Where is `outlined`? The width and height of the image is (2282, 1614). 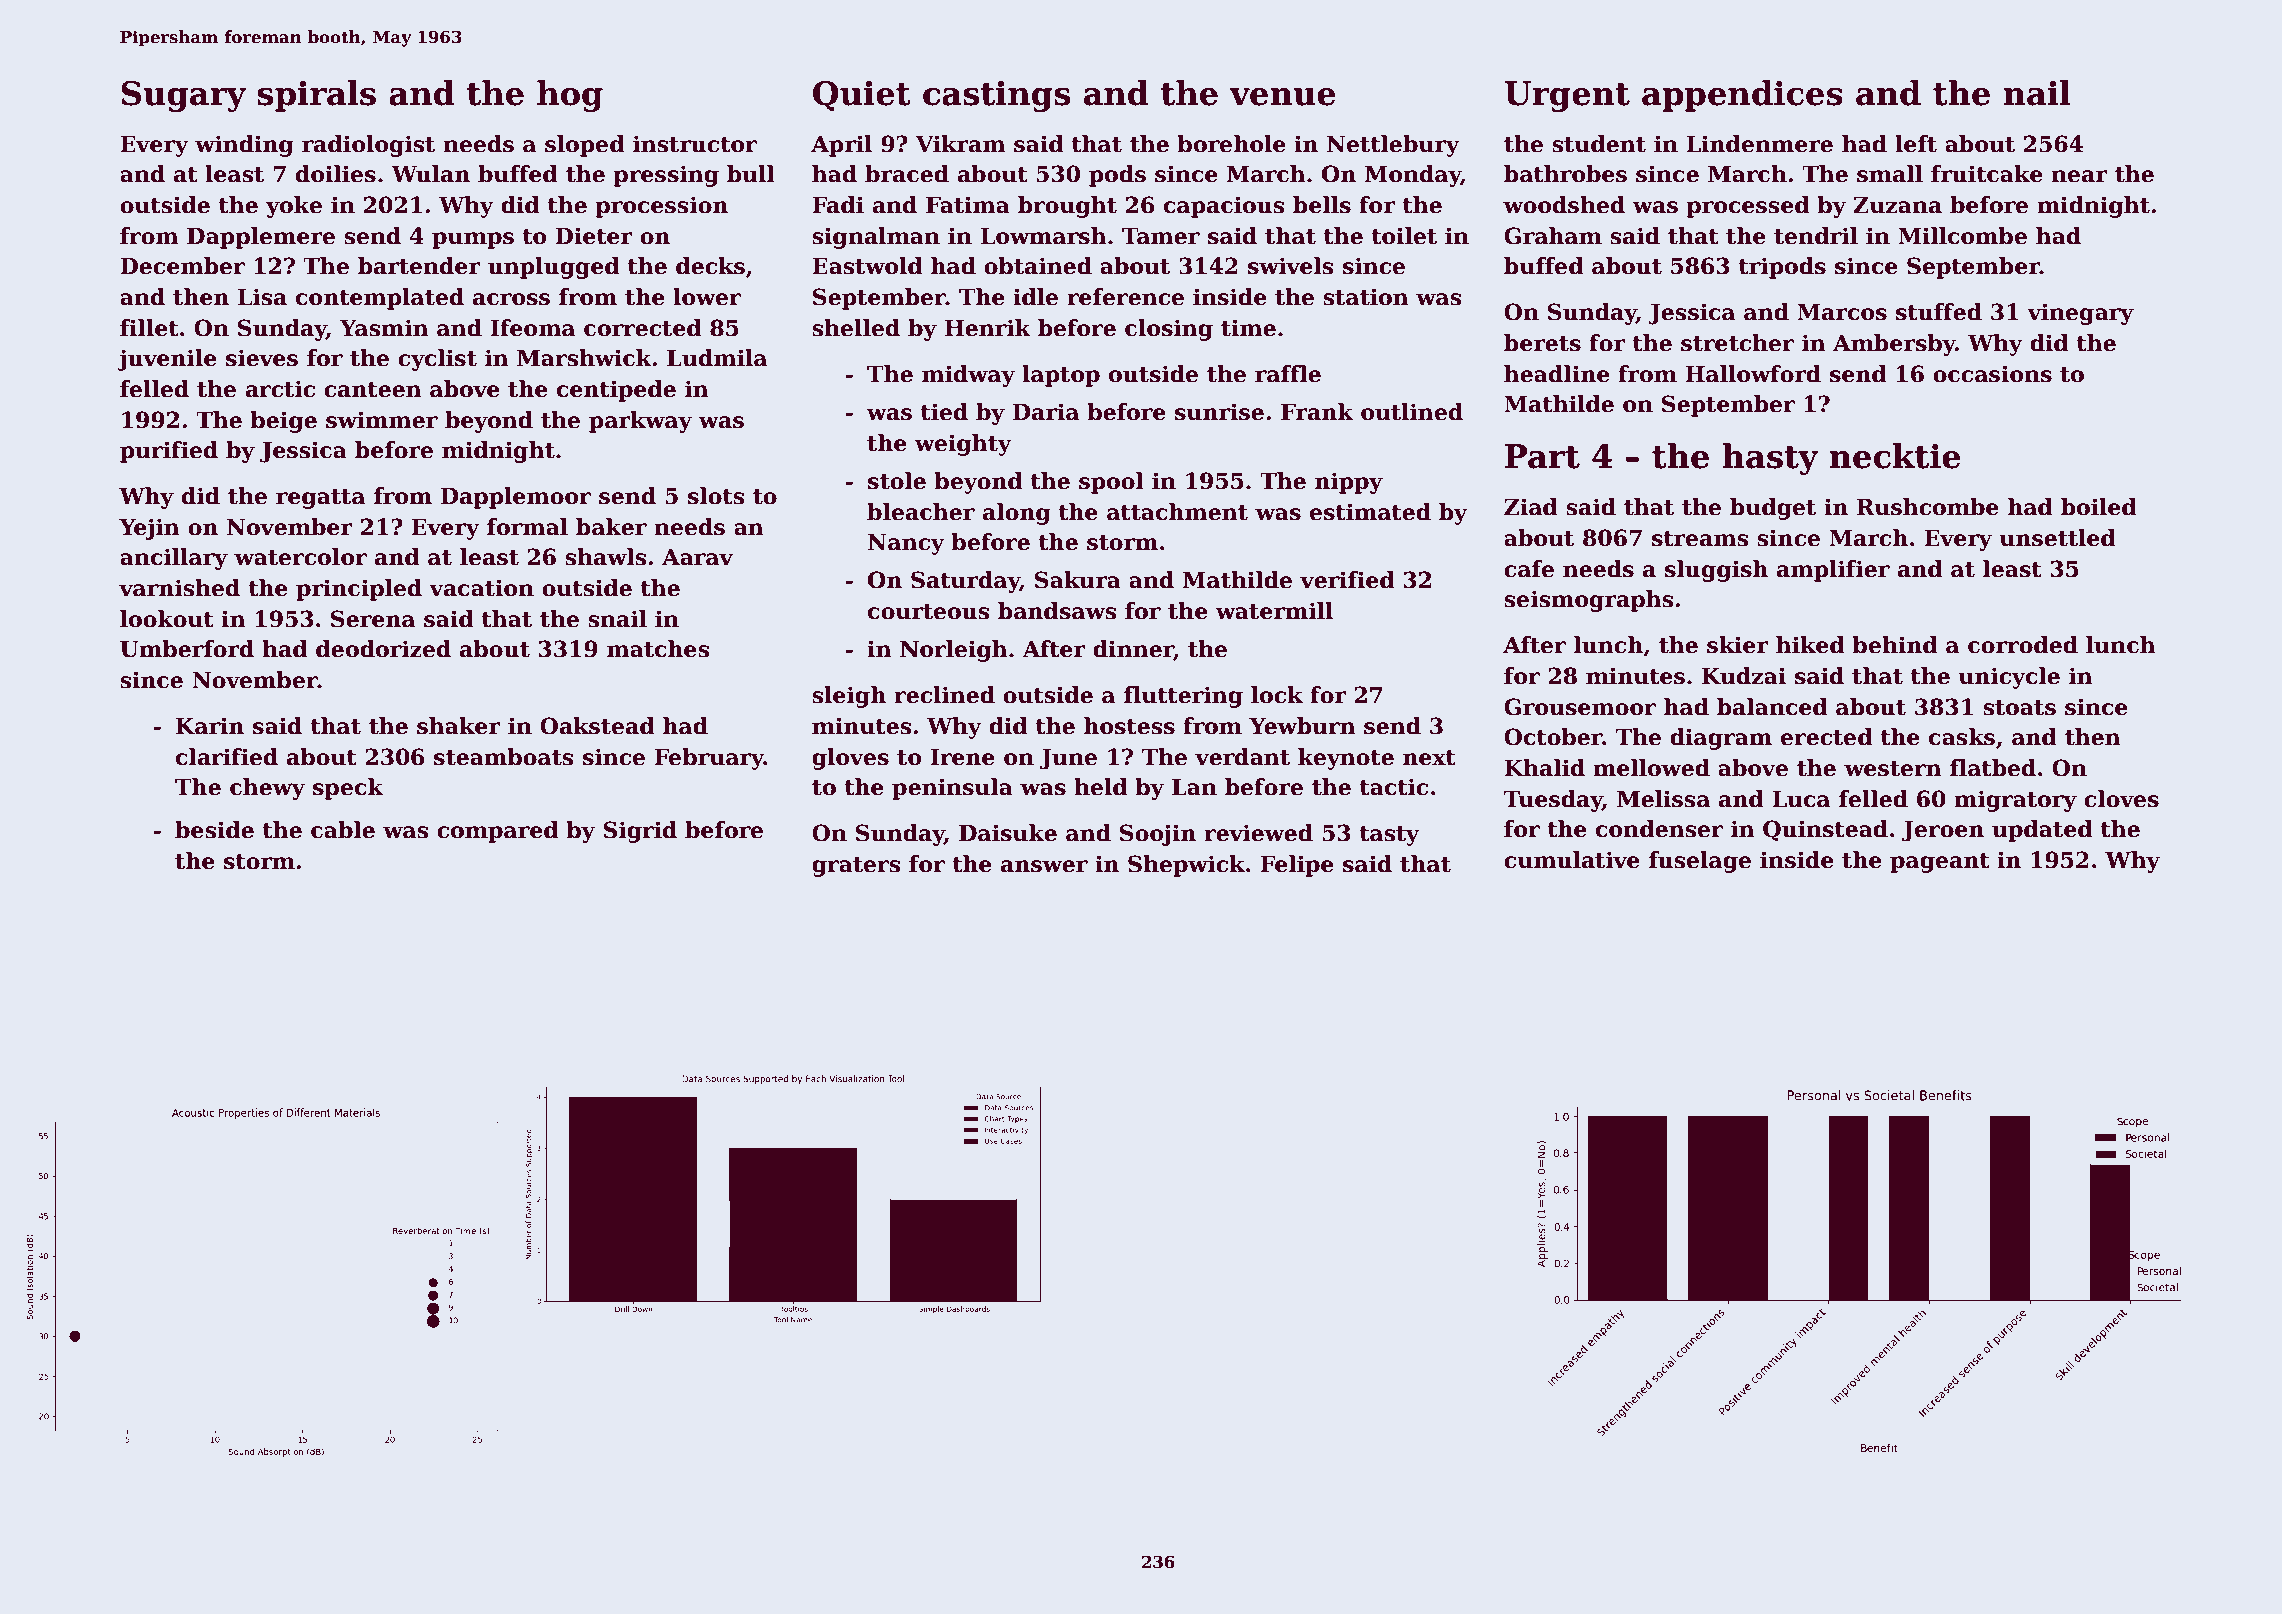 outlined is located at coordinates (1412, 412).
